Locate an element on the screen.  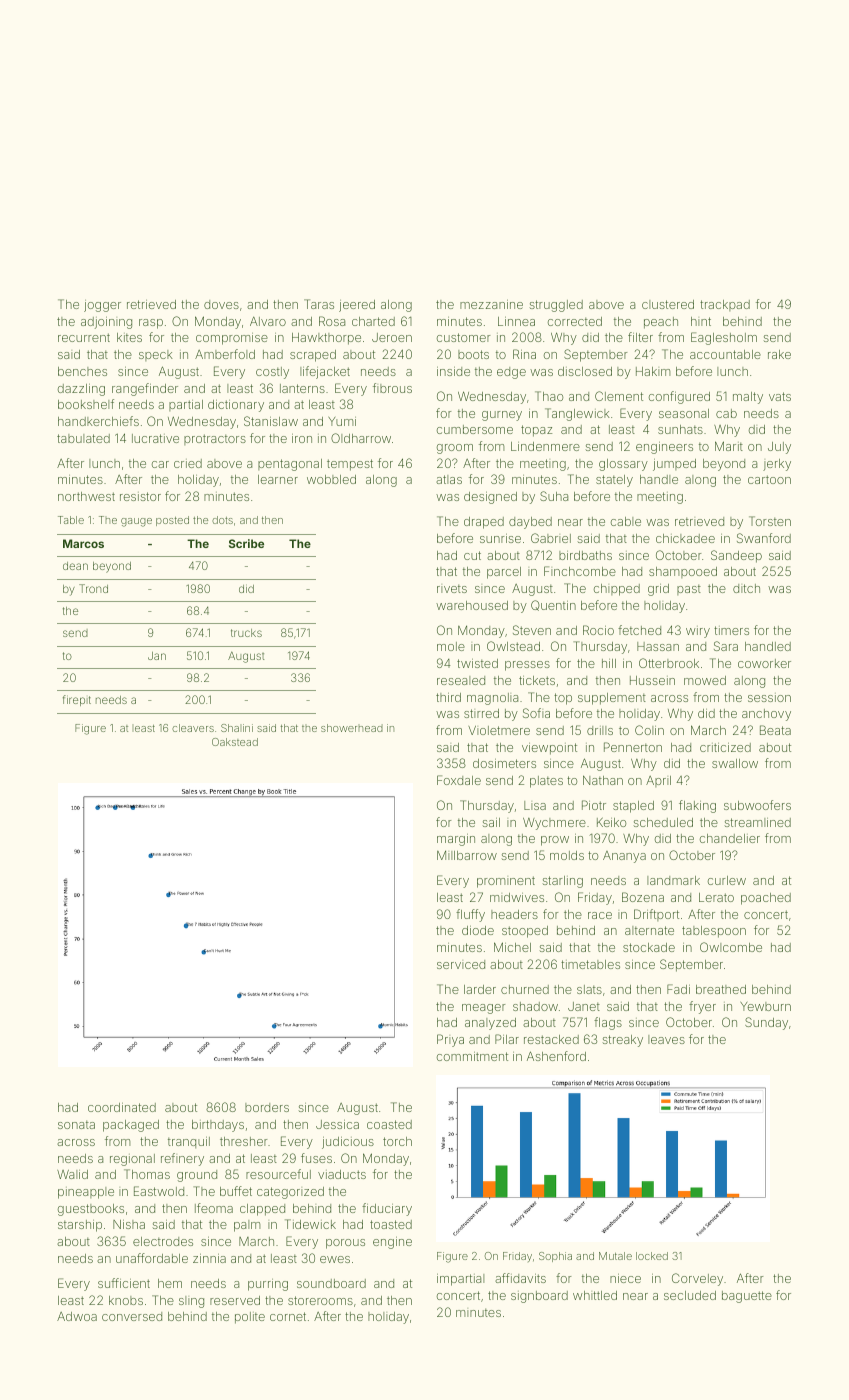
margin is located at coordinates (456, 840).
